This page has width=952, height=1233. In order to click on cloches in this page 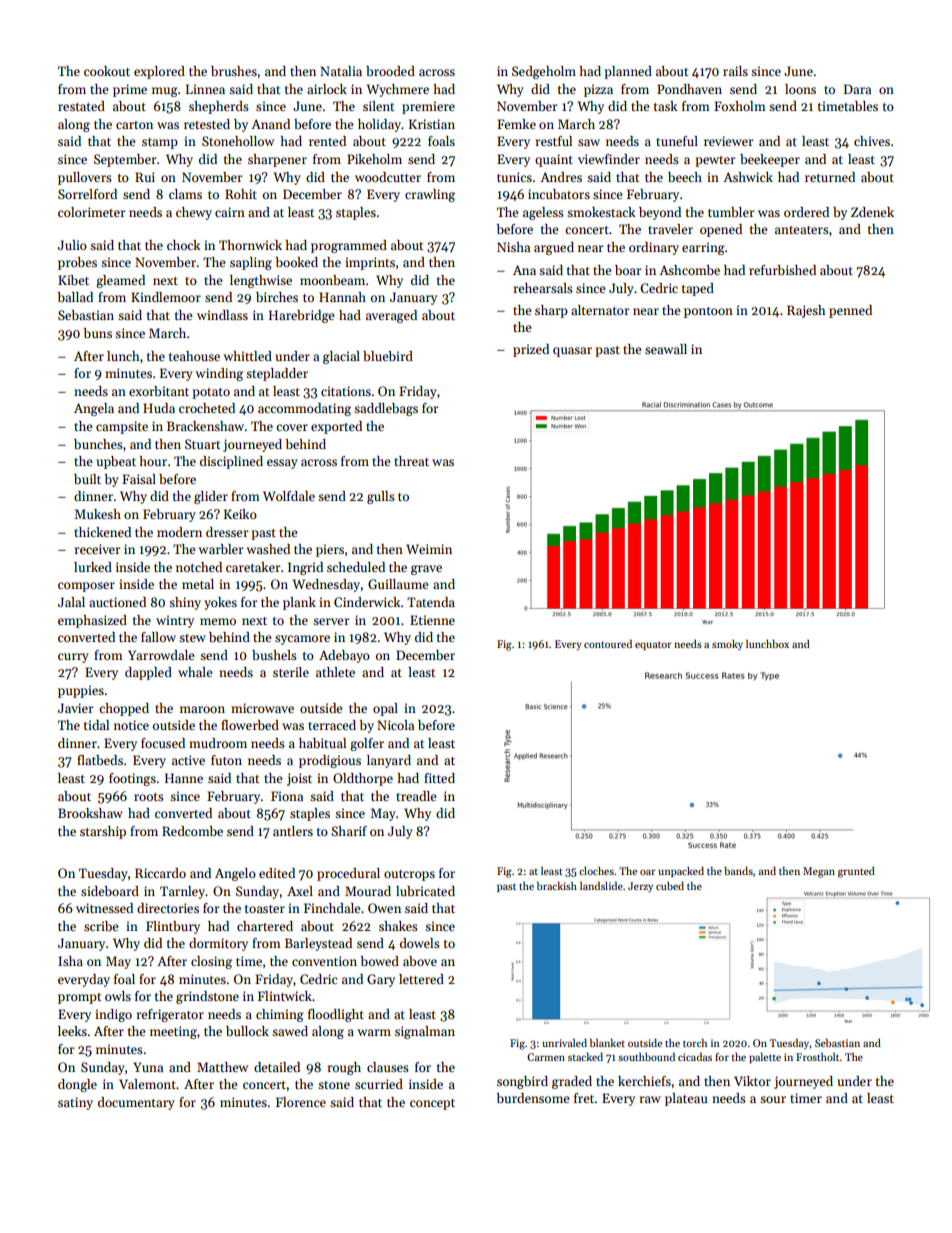, I will do `click(596, 871)`.
